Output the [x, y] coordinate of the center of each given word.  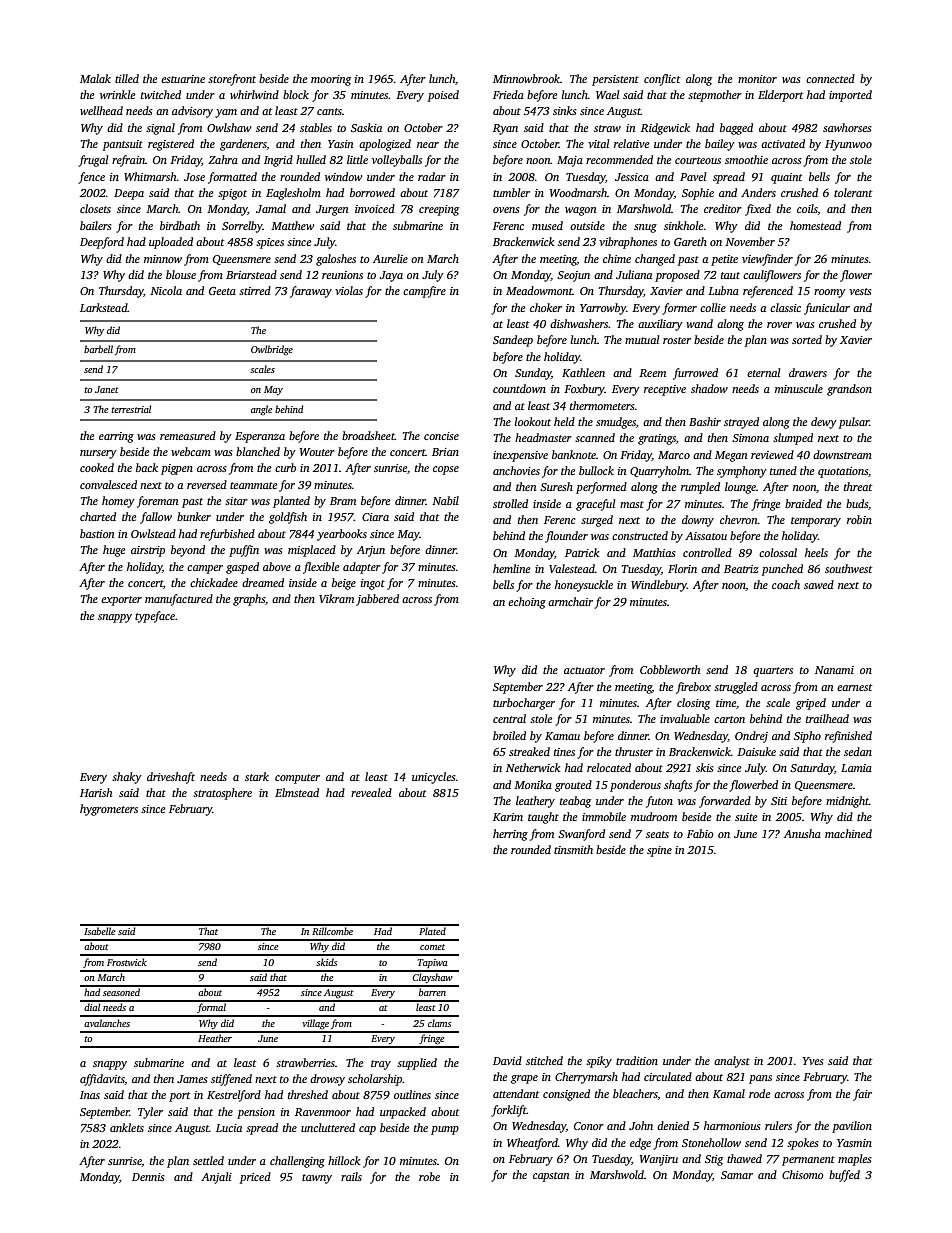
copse [446, 470]
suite [746, 817]
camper [205, 569]
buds [857, 503]
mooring [331, 80]
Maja [570, 161]
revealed [371, 792]
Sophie [698, 194]
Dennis [148, 1177]
